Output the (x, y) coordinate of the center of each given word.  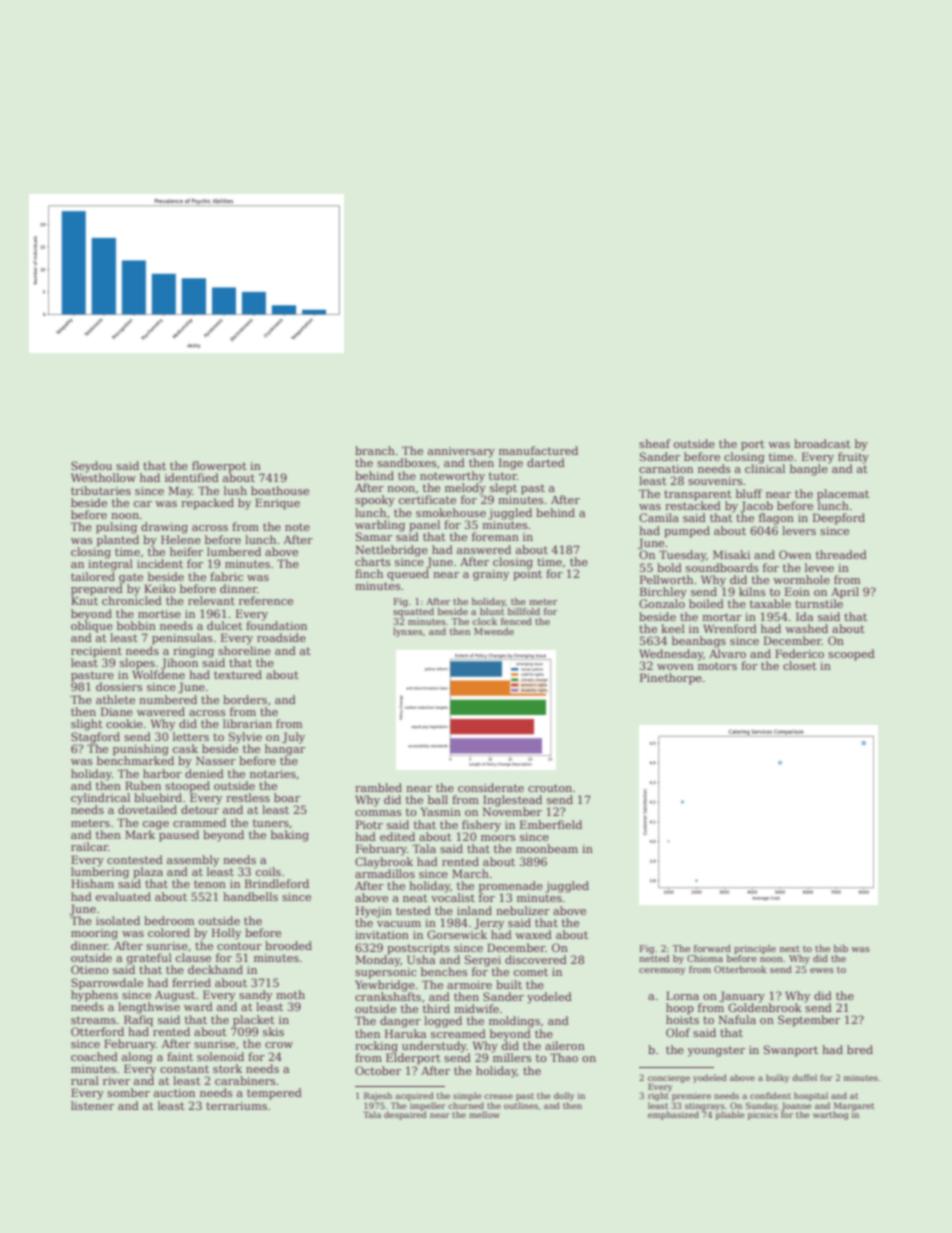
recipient (96, 652)
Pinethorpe (671, 679)
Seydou (91, 467)
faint (180, 1056)
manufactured (538, 450)
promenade (511, 887)
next (790, 949)
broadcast (822, 443)
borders (245, 699)
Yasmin (441, 811)
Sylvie (245, 738)
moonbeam (547, 848)
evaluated (123, 896)
